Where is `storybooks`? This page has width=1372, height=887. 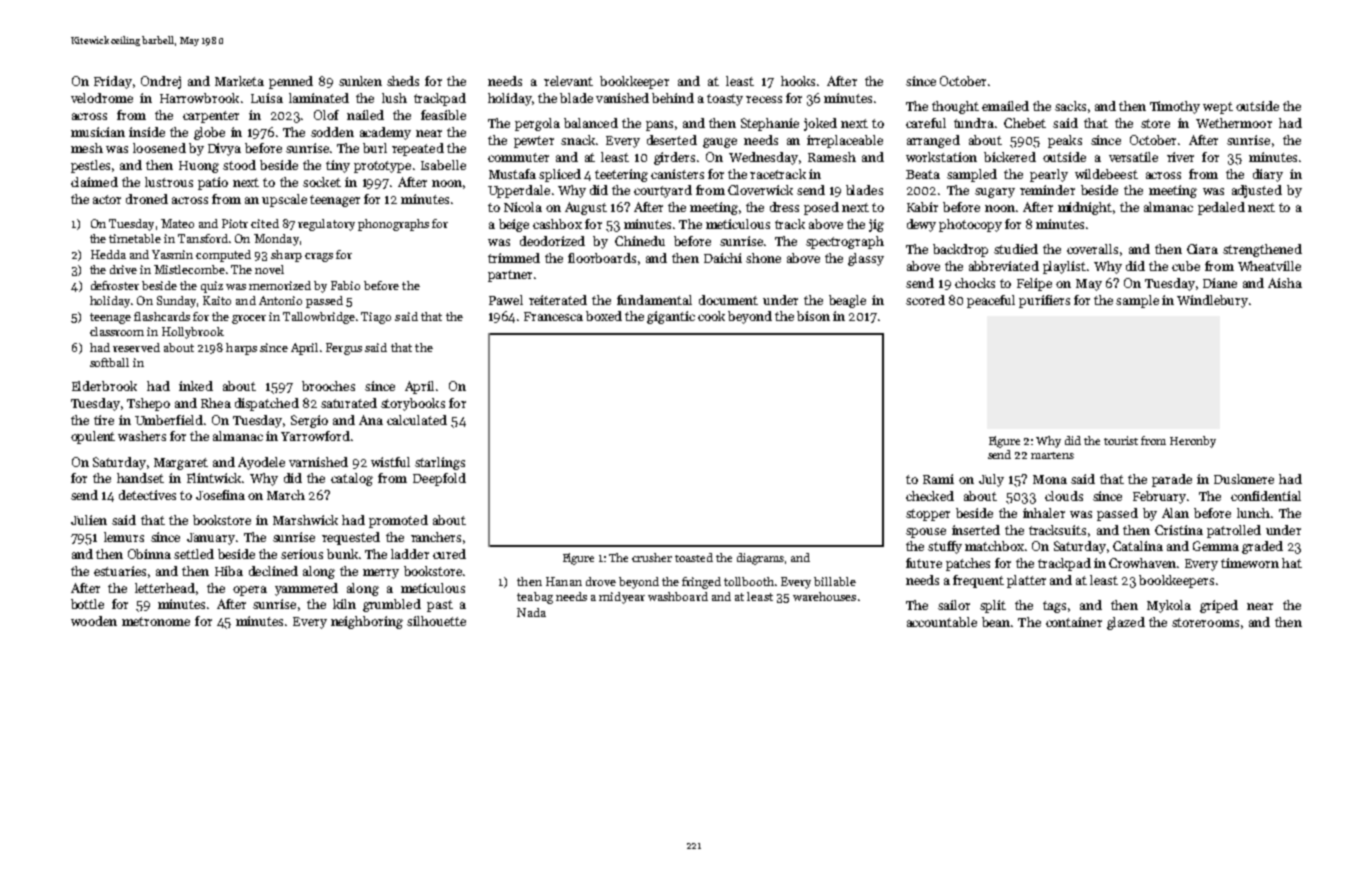 storybooks is located at coordinates (413, 404).
